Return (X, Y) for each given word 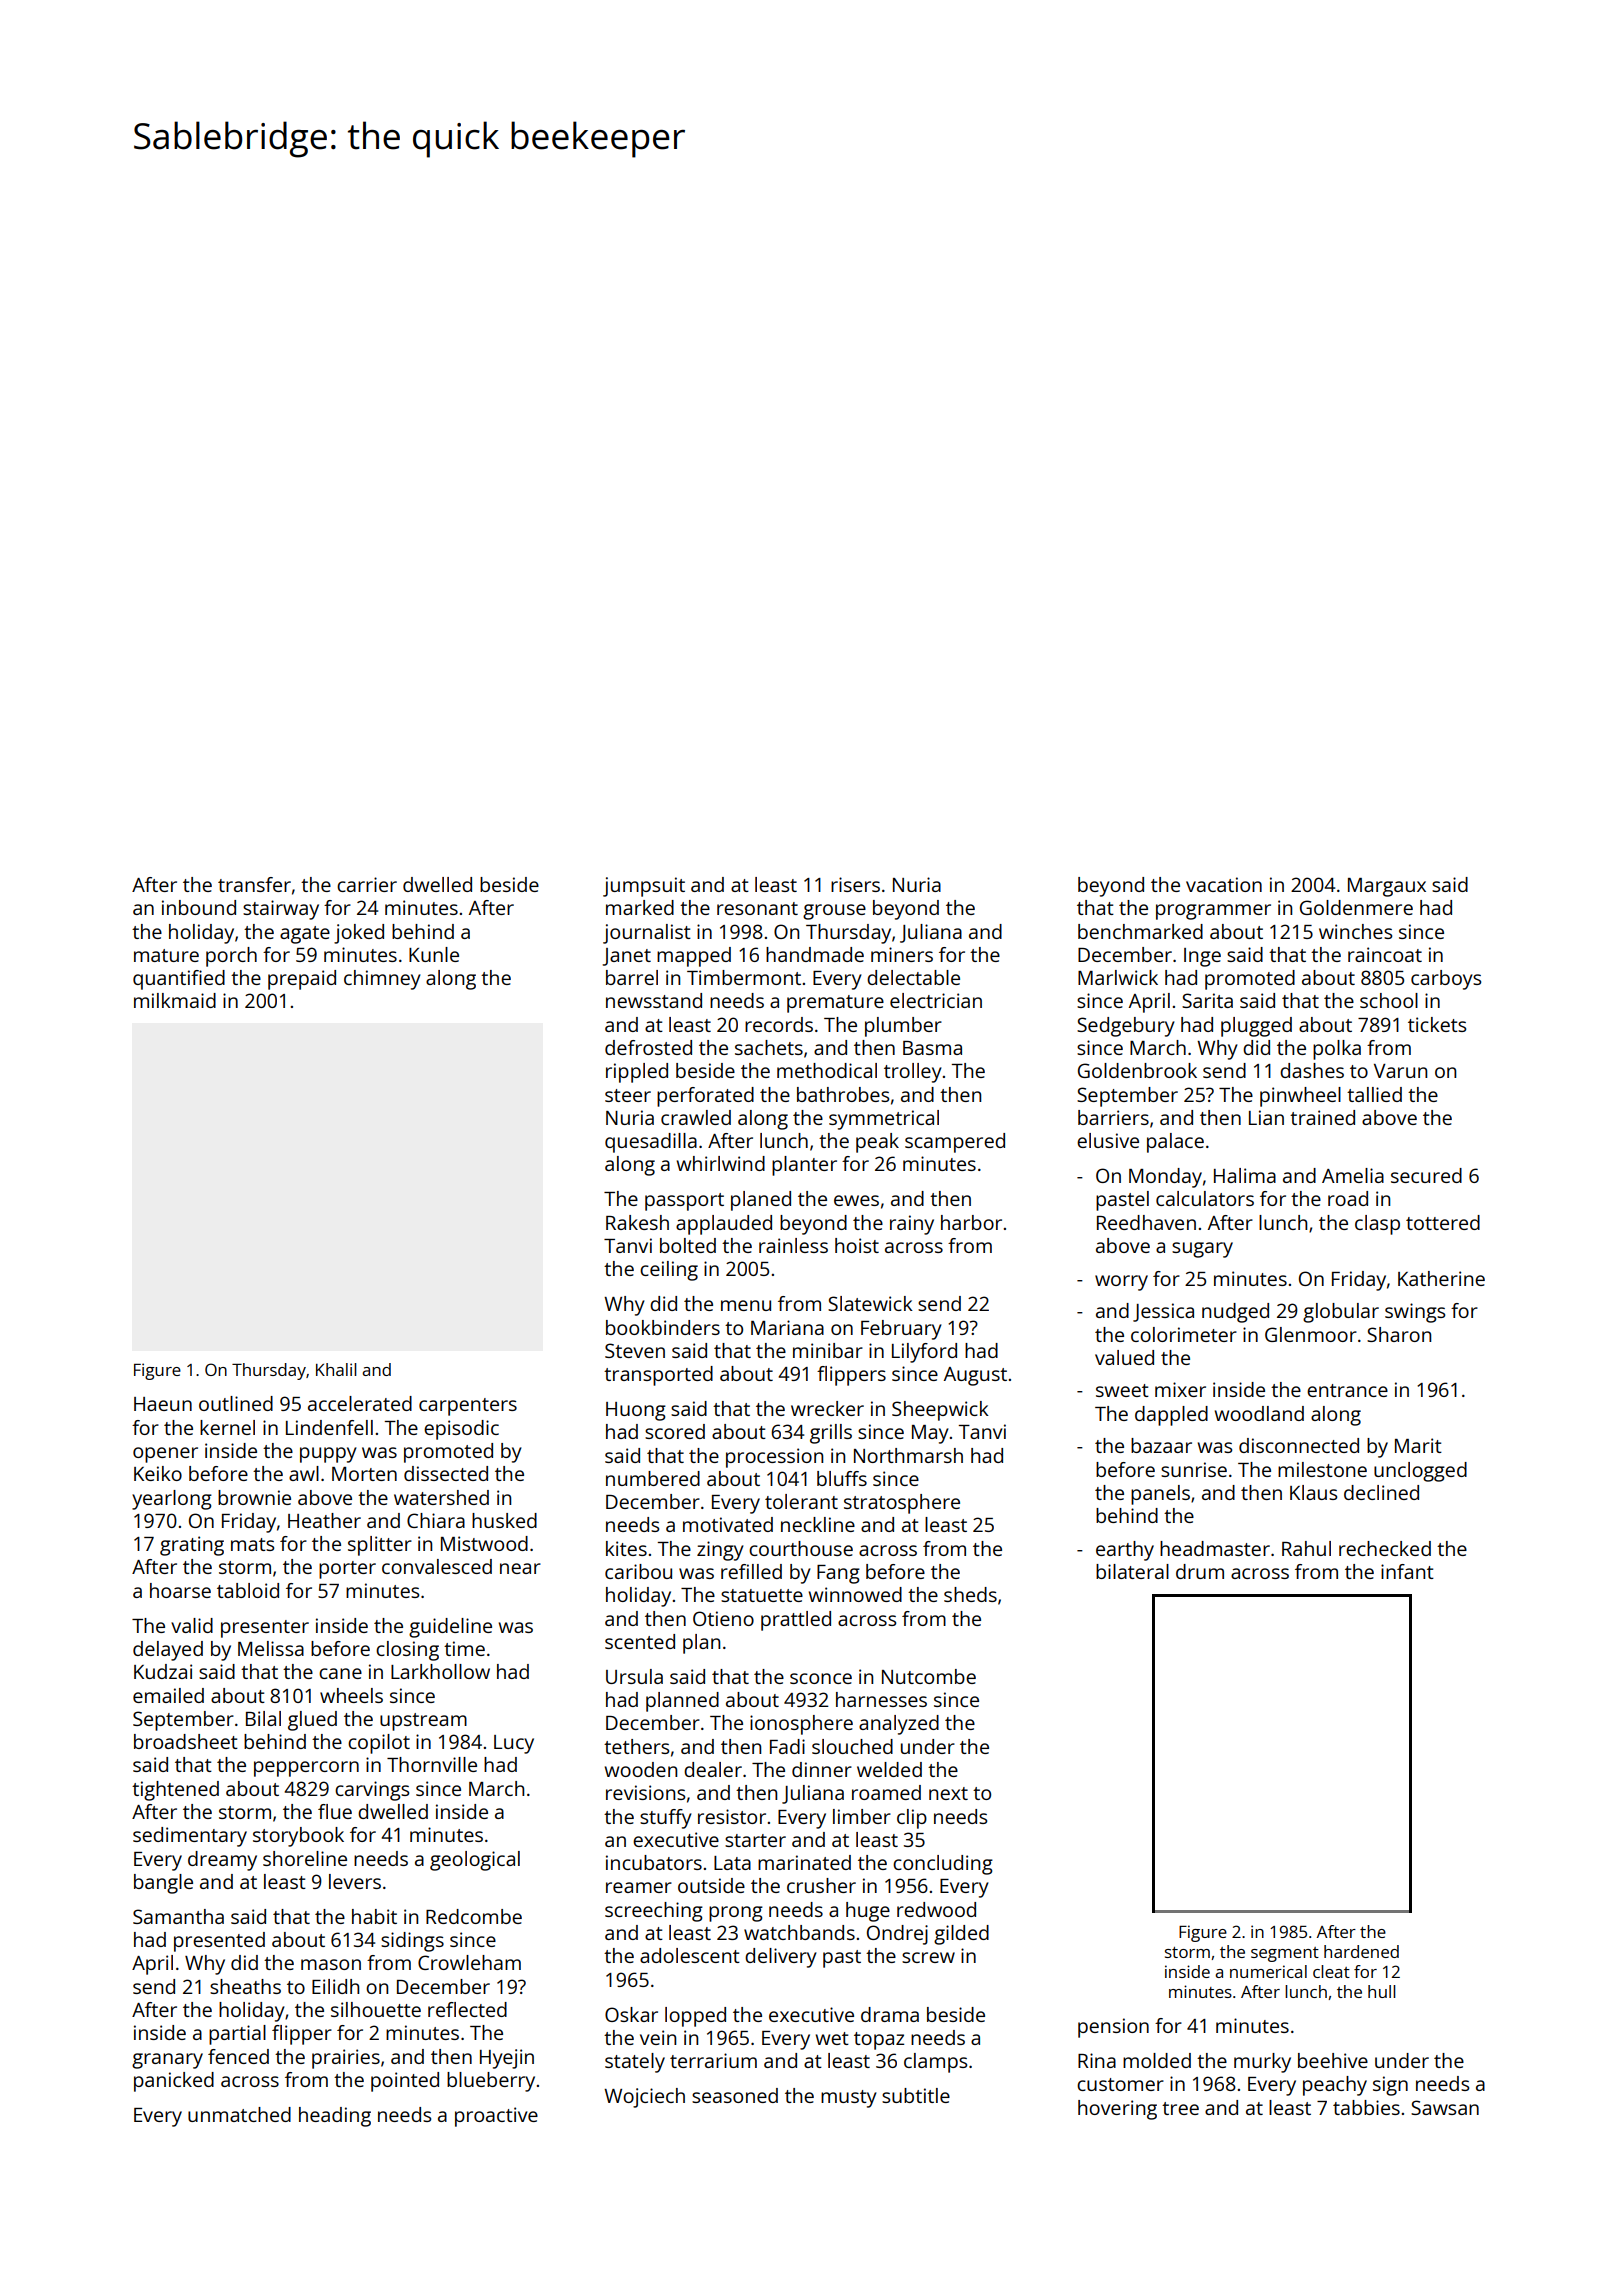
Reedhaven (1146, 1222)
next (948, 1793)
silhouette (376, 2009)
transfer (254, 884)
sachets (769, 1047)
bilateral (1132, 1571)
